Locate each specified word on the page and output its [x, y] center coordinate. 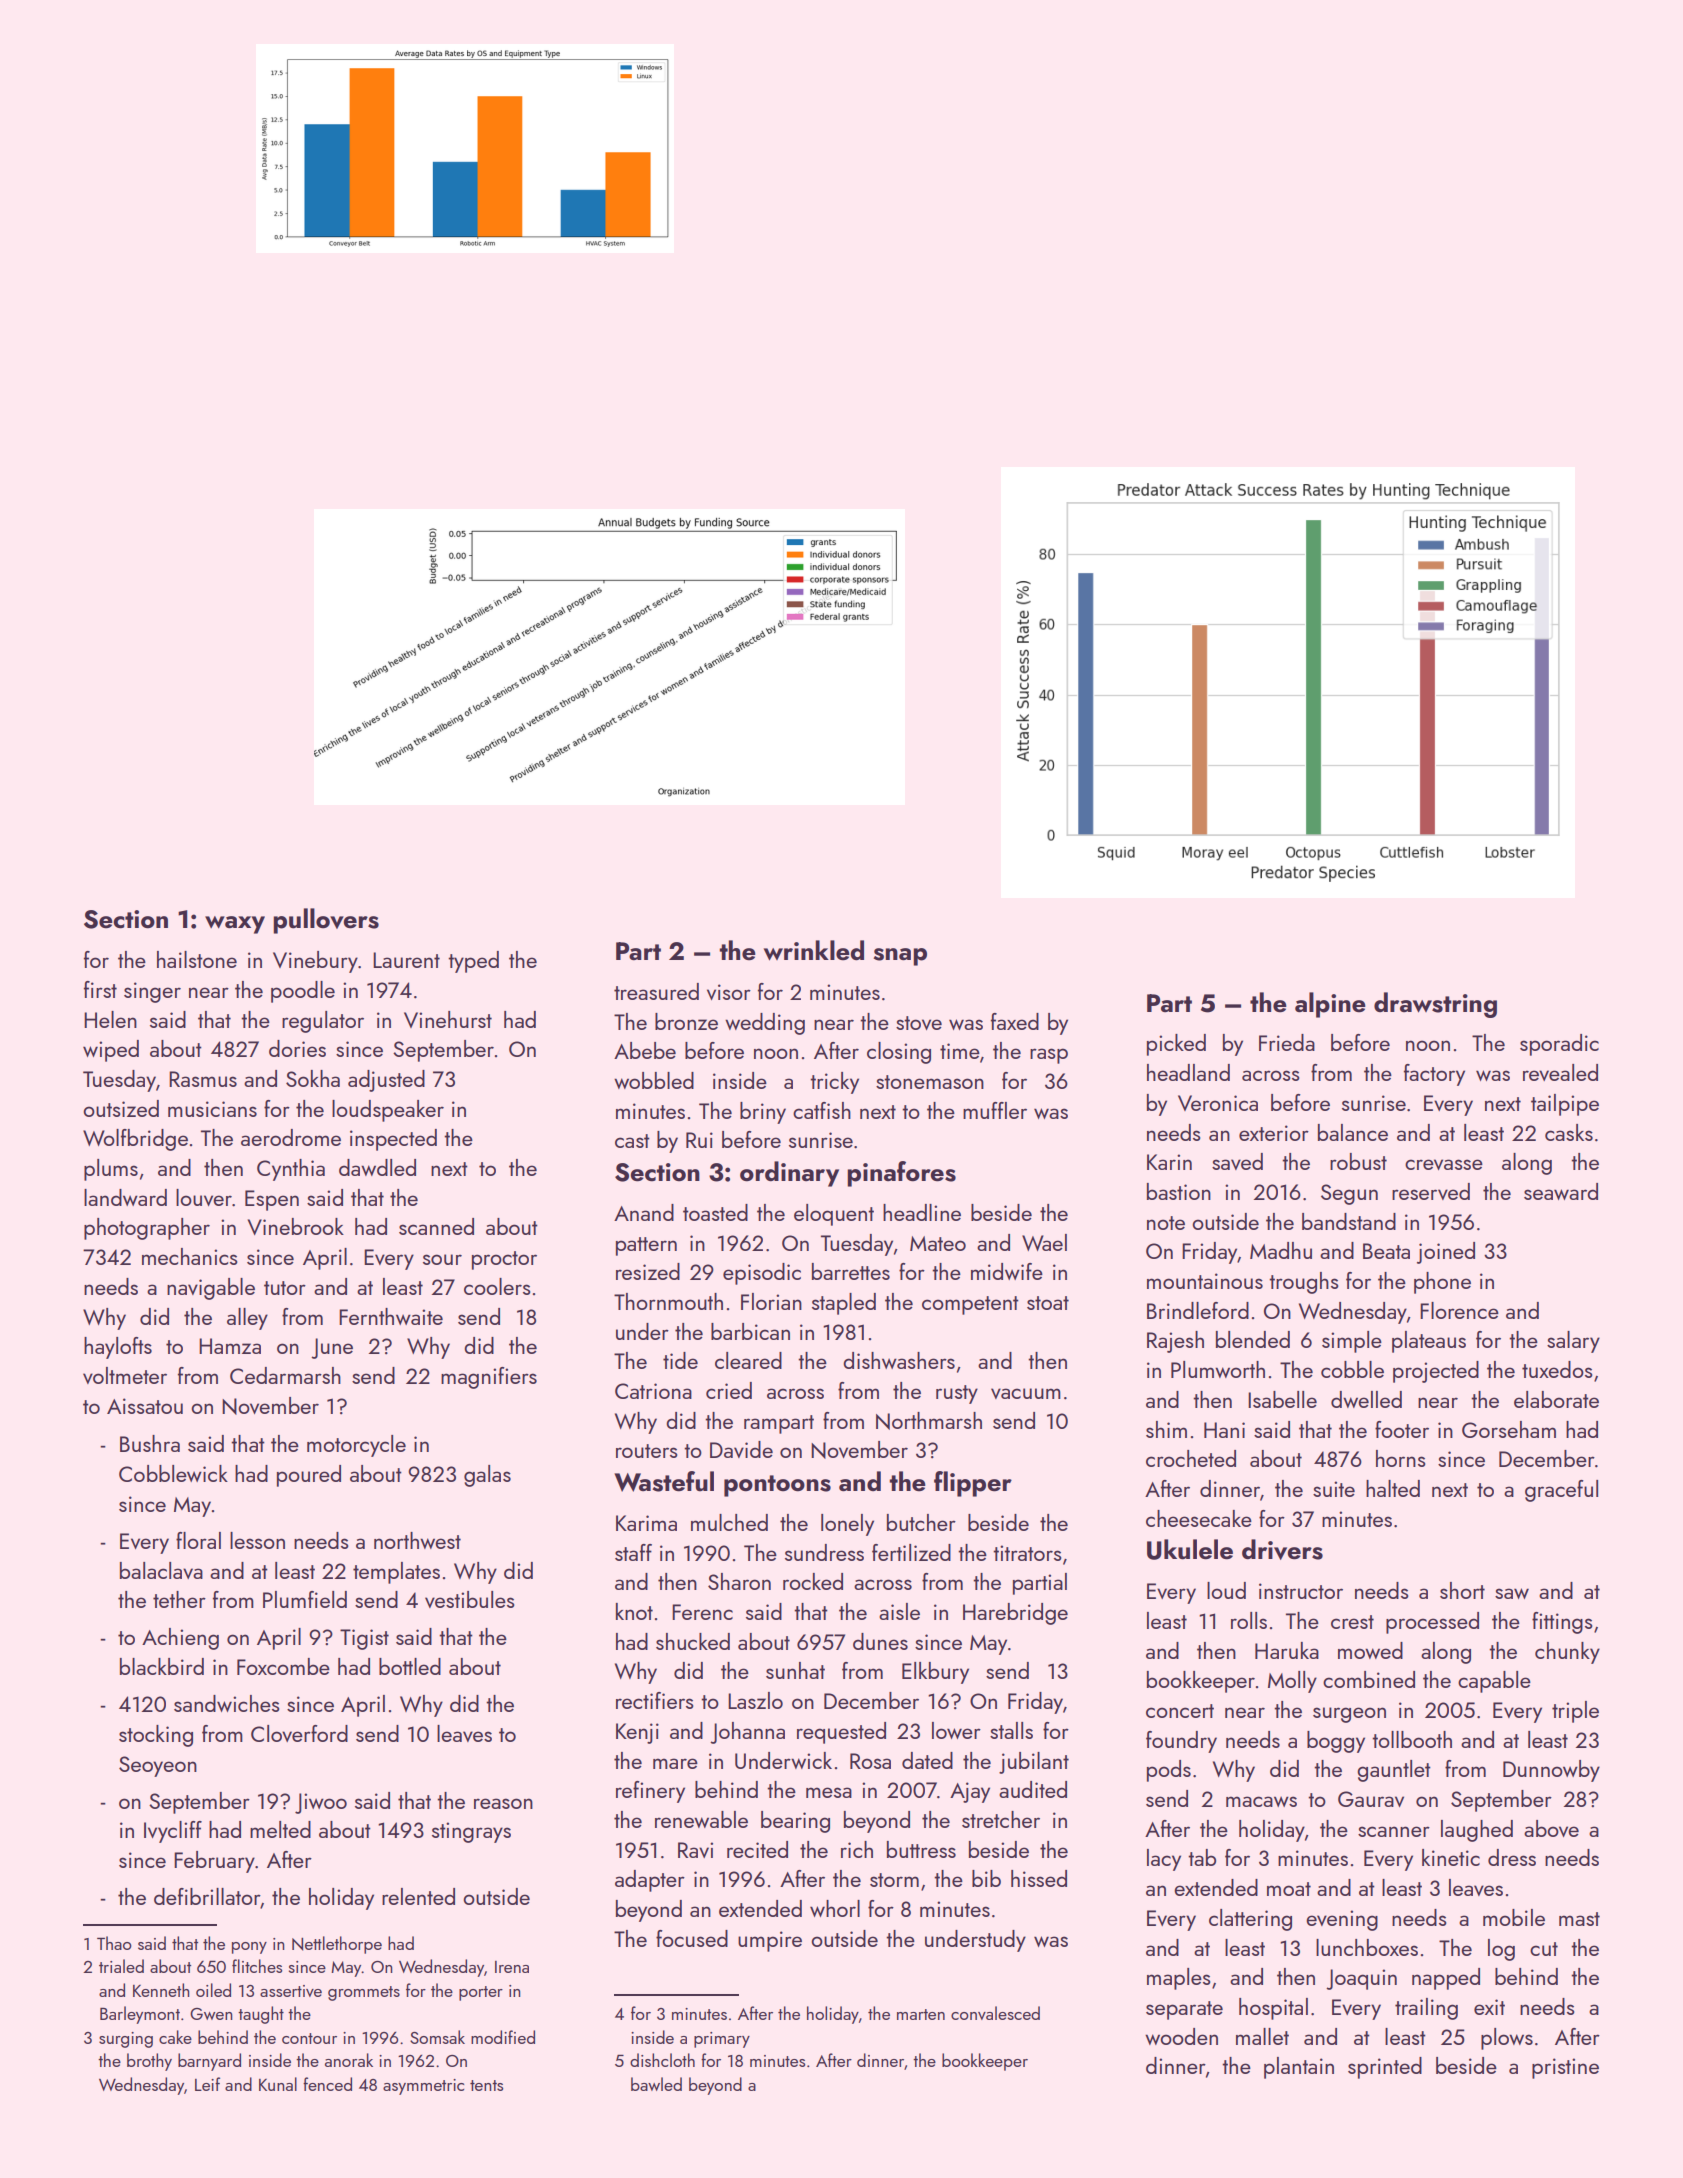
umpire [770, 1941]
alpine [1330, 1005]
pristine [1565, 2068]
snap [900, 957]
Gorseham [1509, 1429]
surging [126, 2040]
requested [841, 1733]
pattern [646, 1246]
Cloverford [299, 1733]
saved [1237, 1161]
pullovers [326, 921]
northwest [417, 1540]
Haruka [1287, 1650]
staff [633, 1552]
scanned [436, 1226]
